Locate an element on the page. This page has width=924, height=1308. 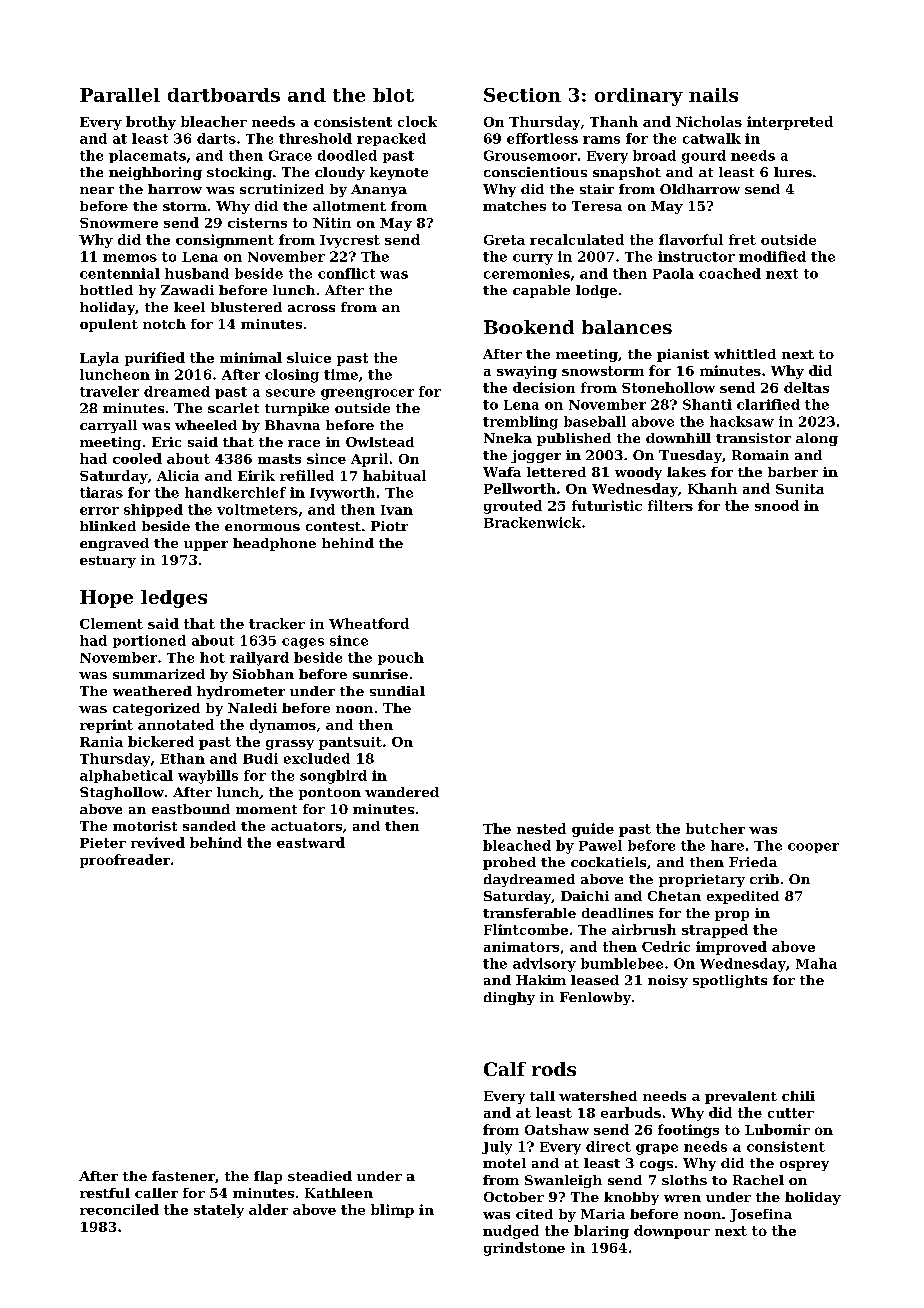
blot is located at coordinates (393, 95).
